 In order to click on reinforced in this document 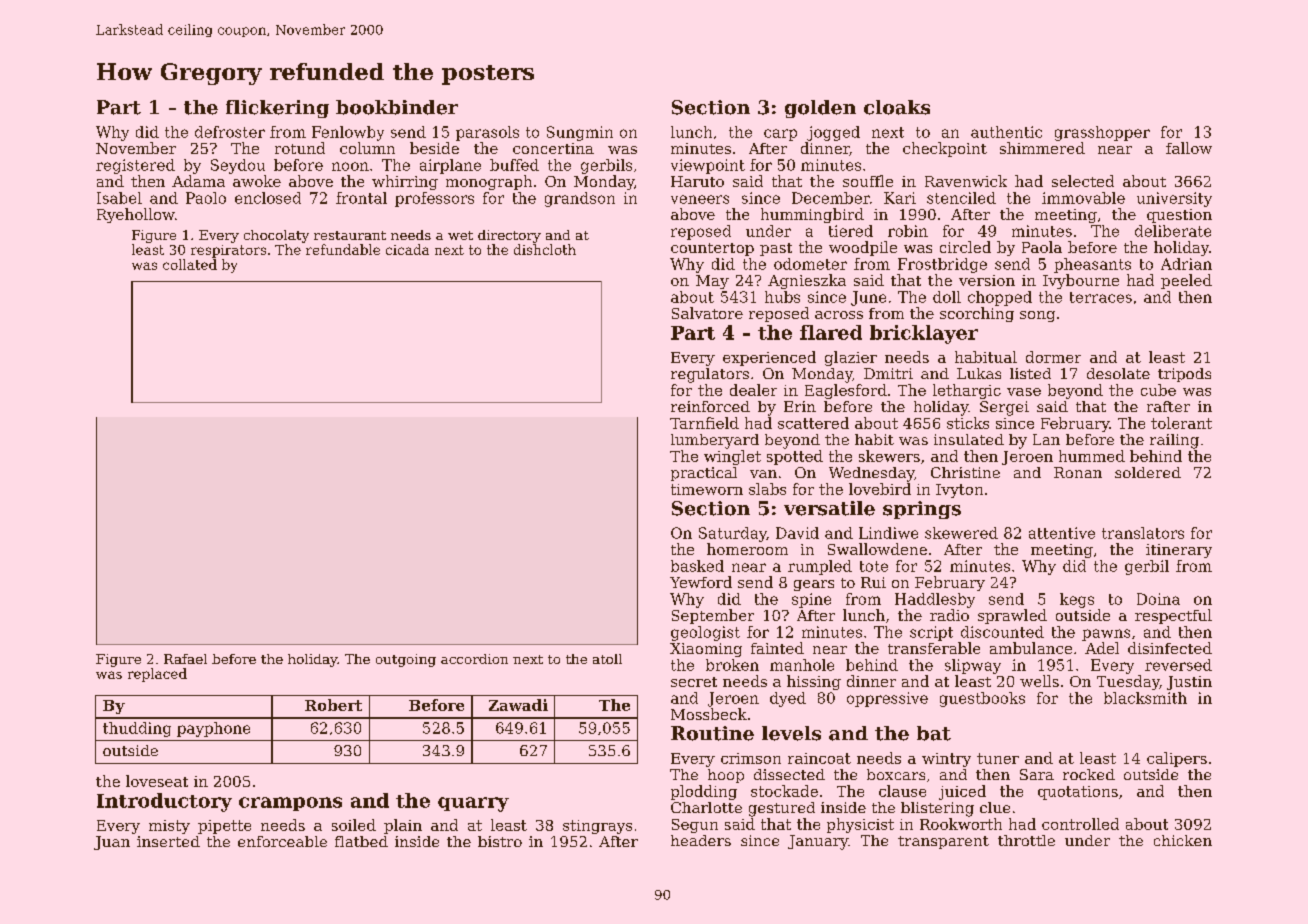, I will do `click(710, 406)`.
